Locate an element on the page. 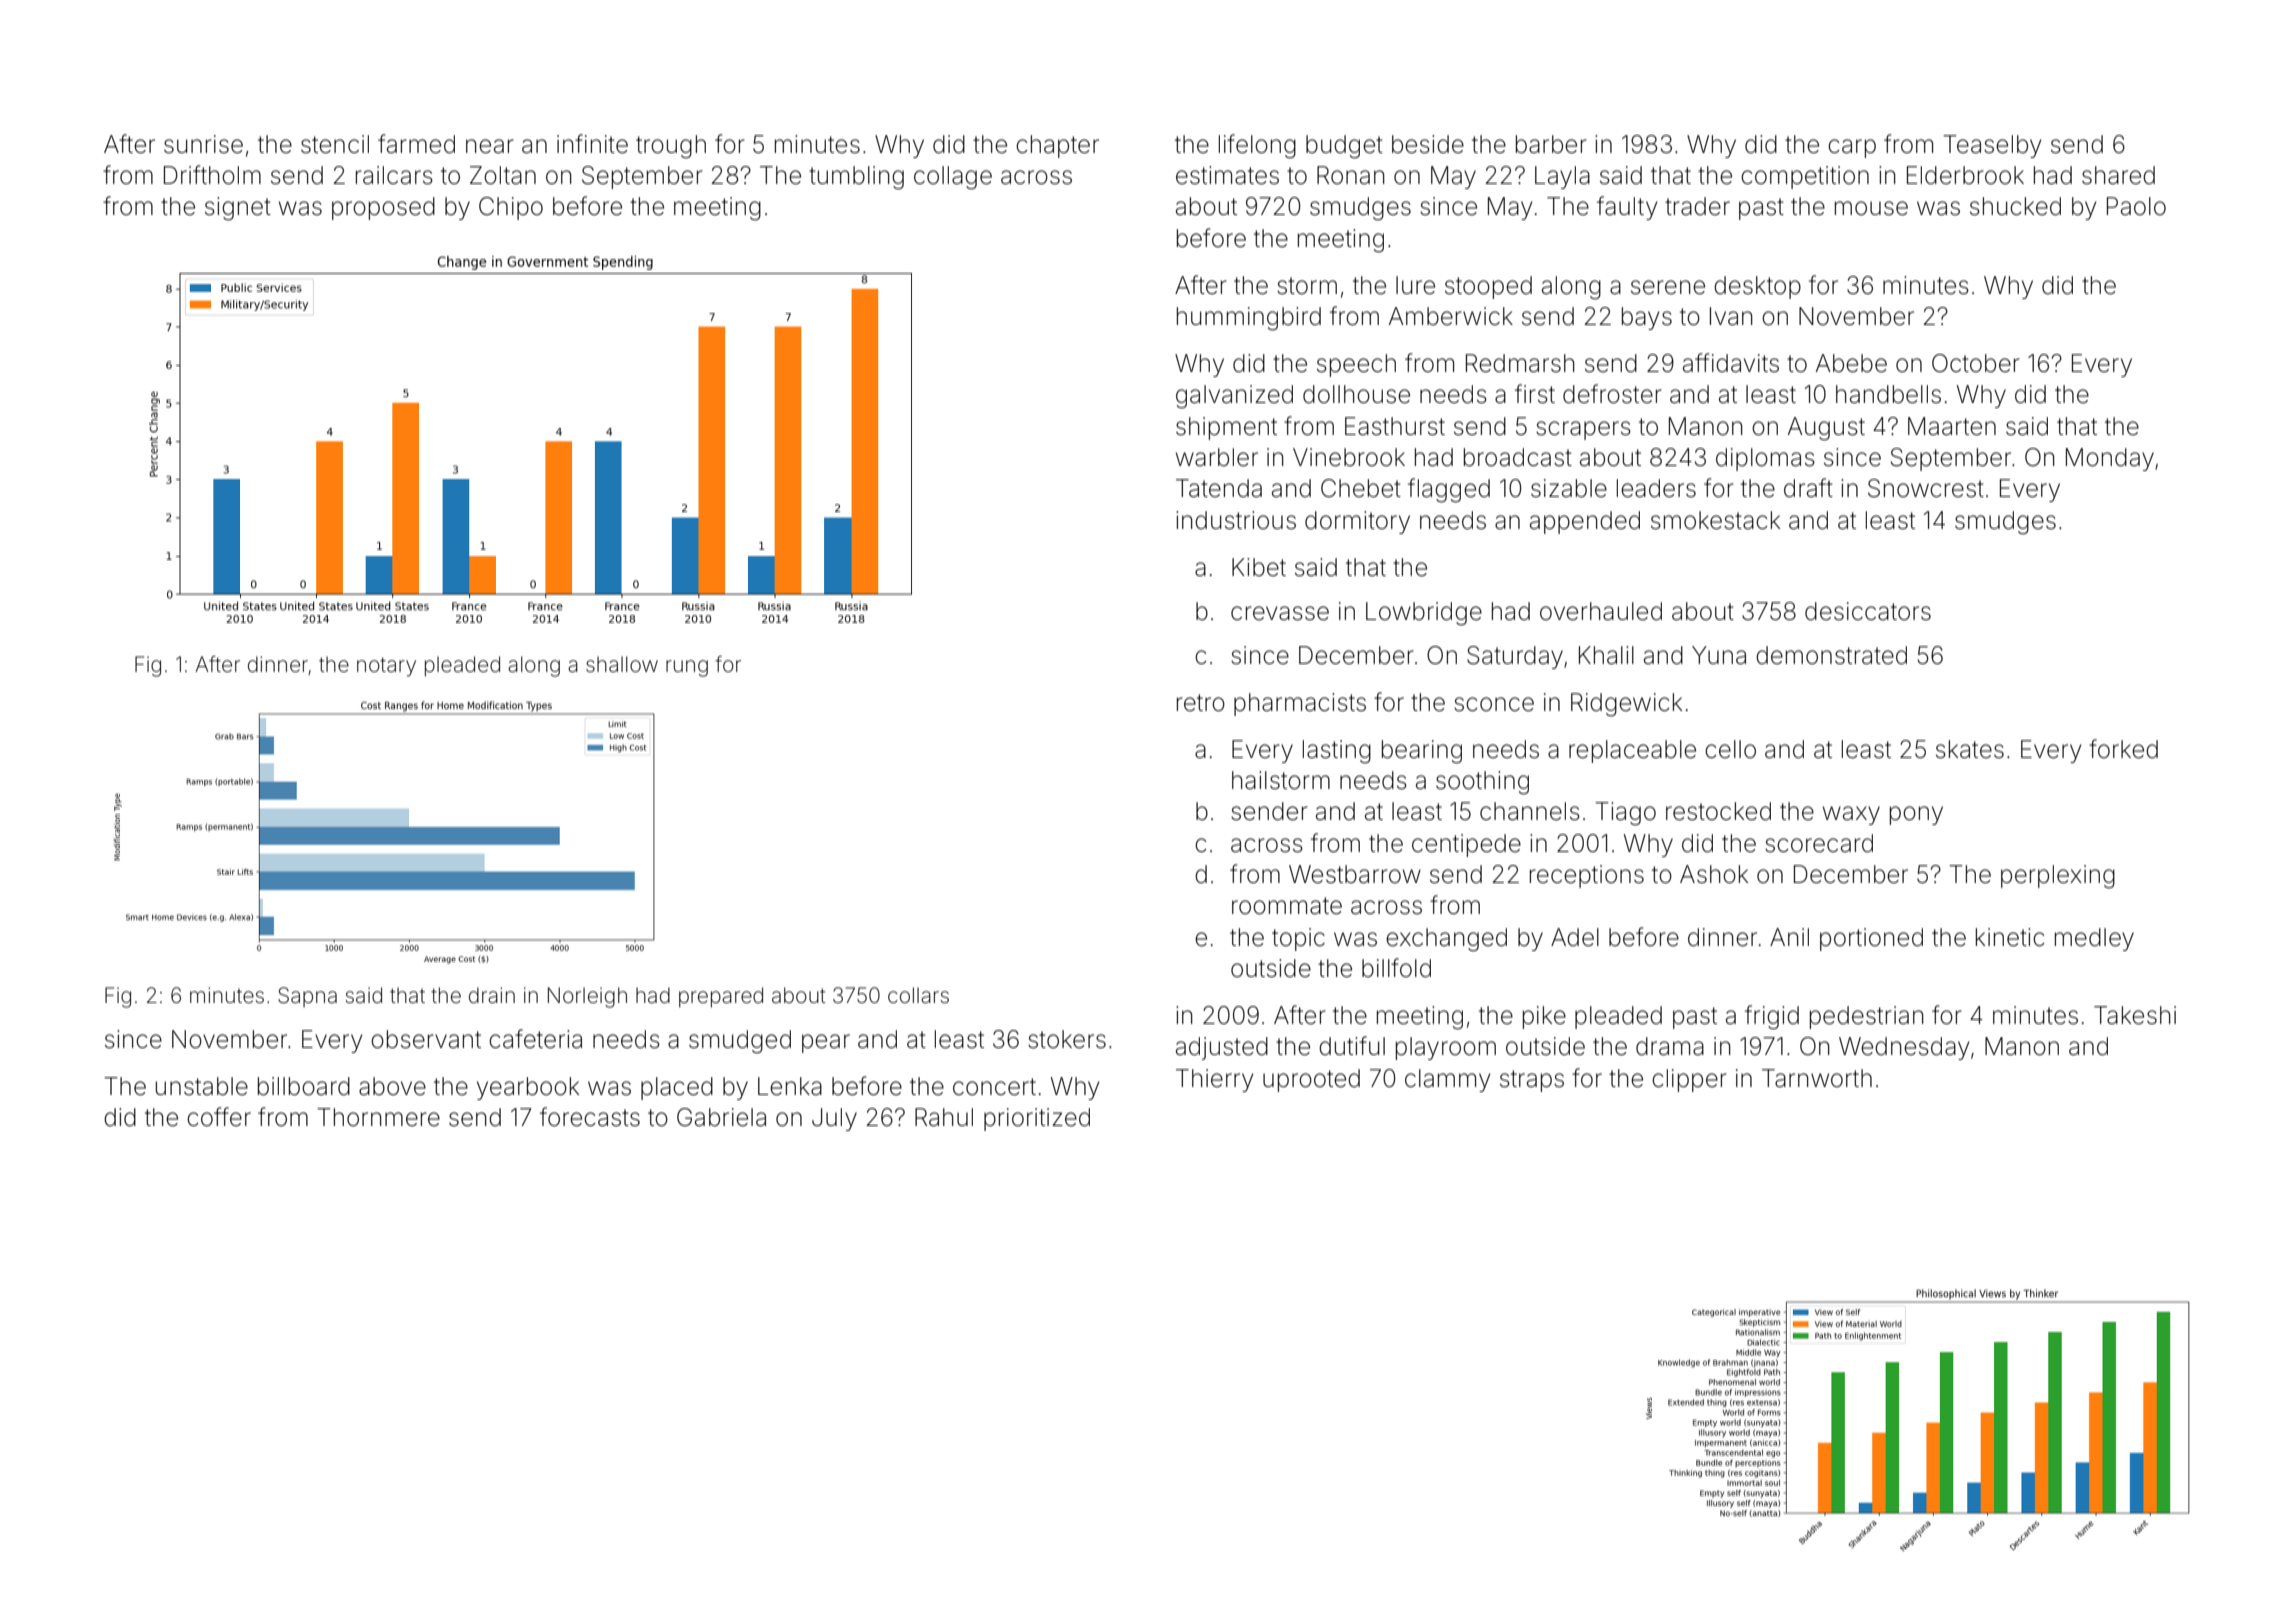 The height and width of the page is (1620, 2292). warbler is located at coordinates (1217, 457).
